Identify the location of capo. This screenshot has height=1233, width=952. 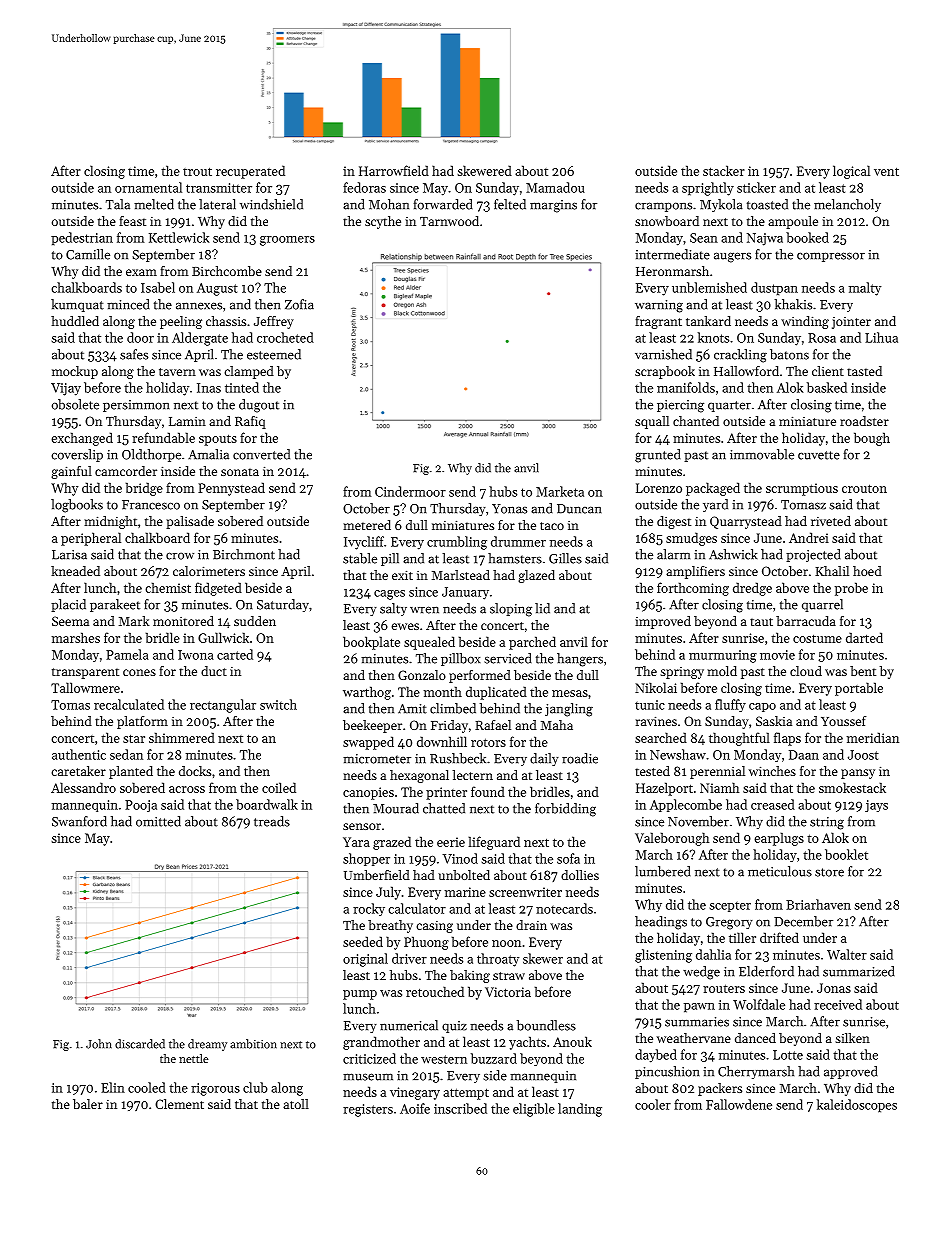
(762, 707).
